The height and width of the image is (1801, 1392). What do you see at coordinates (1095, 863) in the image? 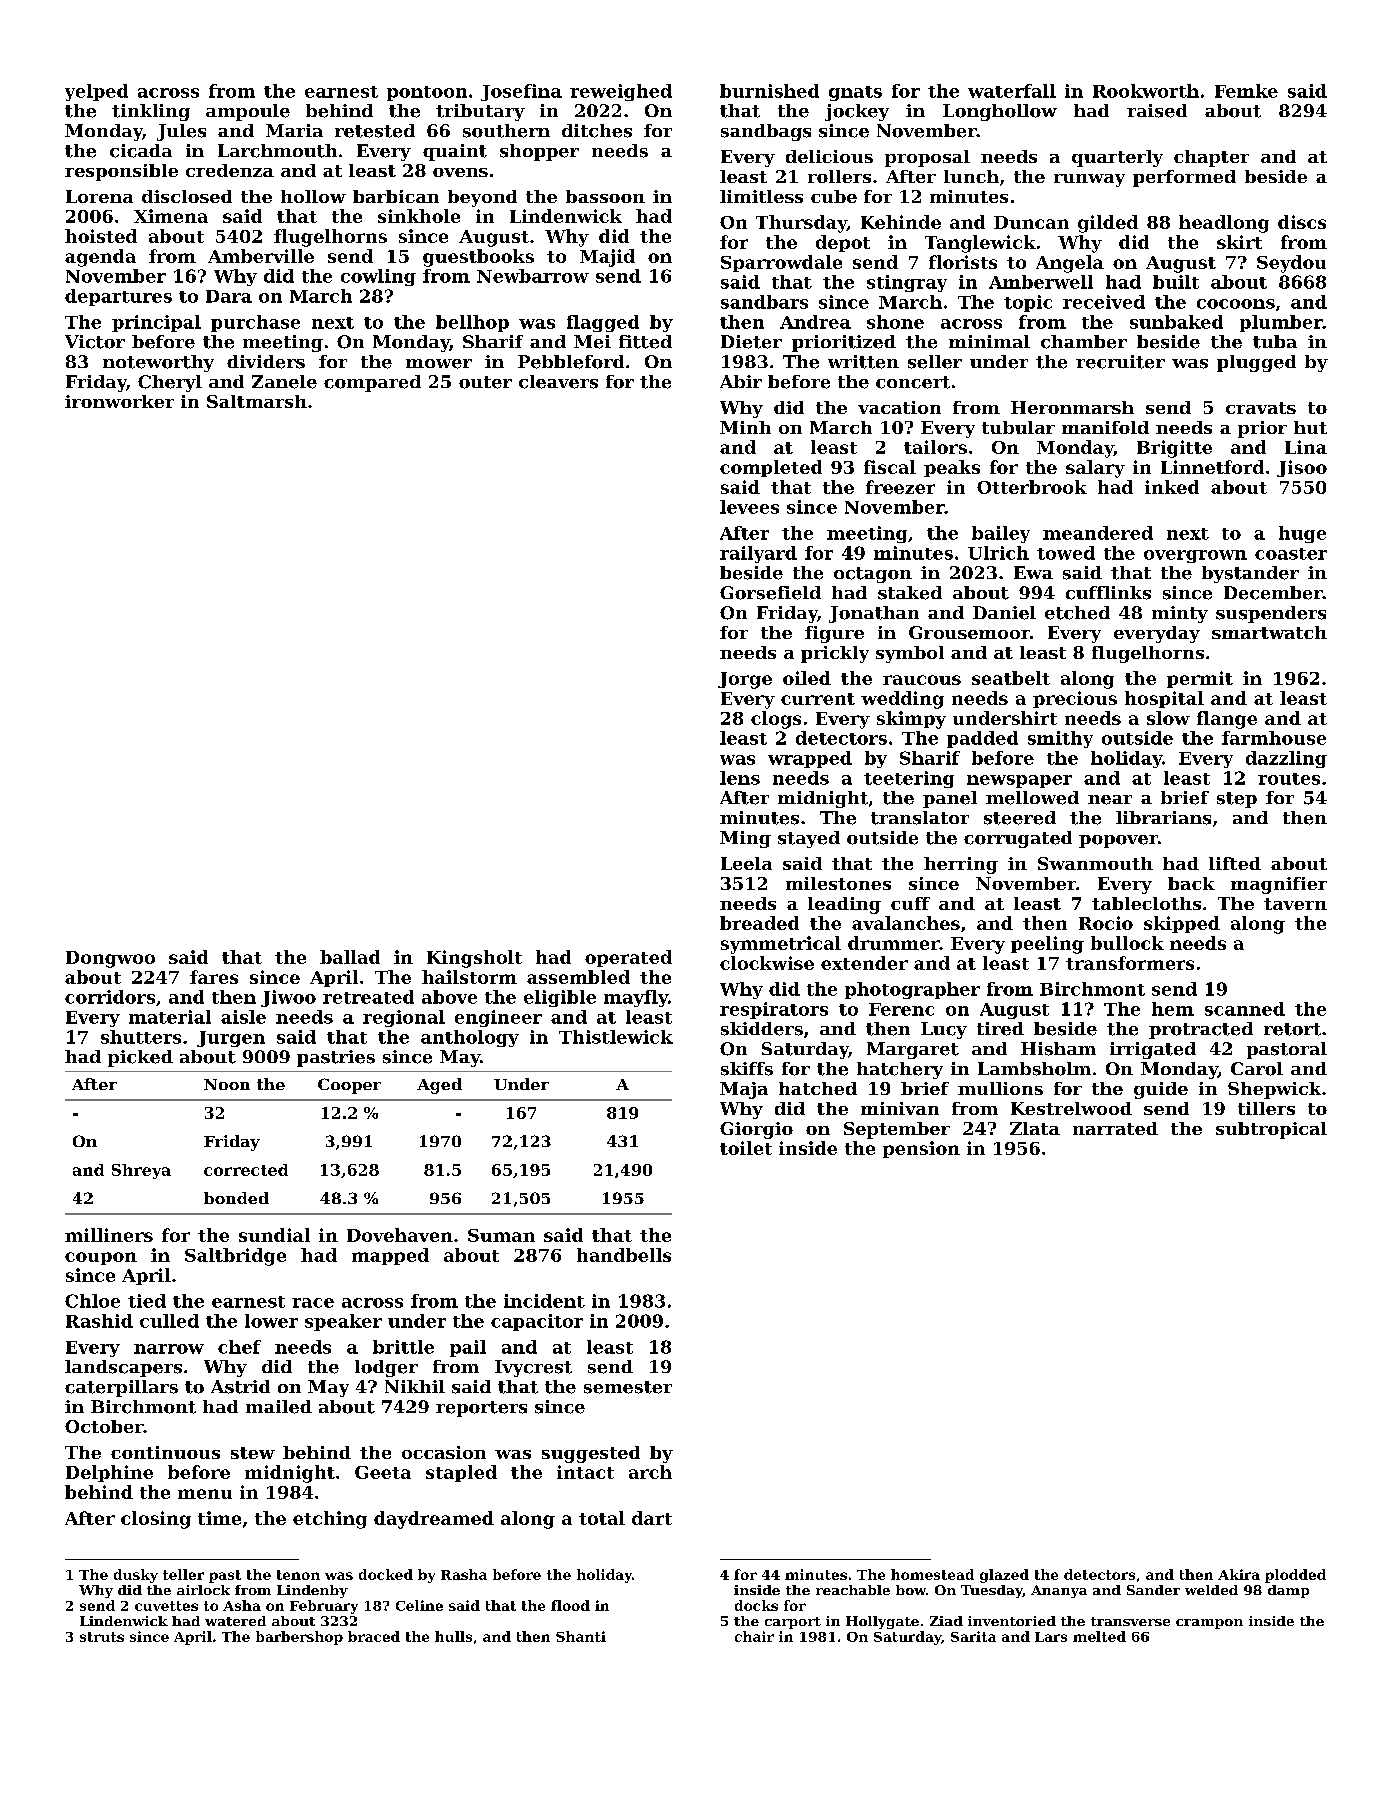
I see `Swanmouth` at bounding box center [1095, 863].
